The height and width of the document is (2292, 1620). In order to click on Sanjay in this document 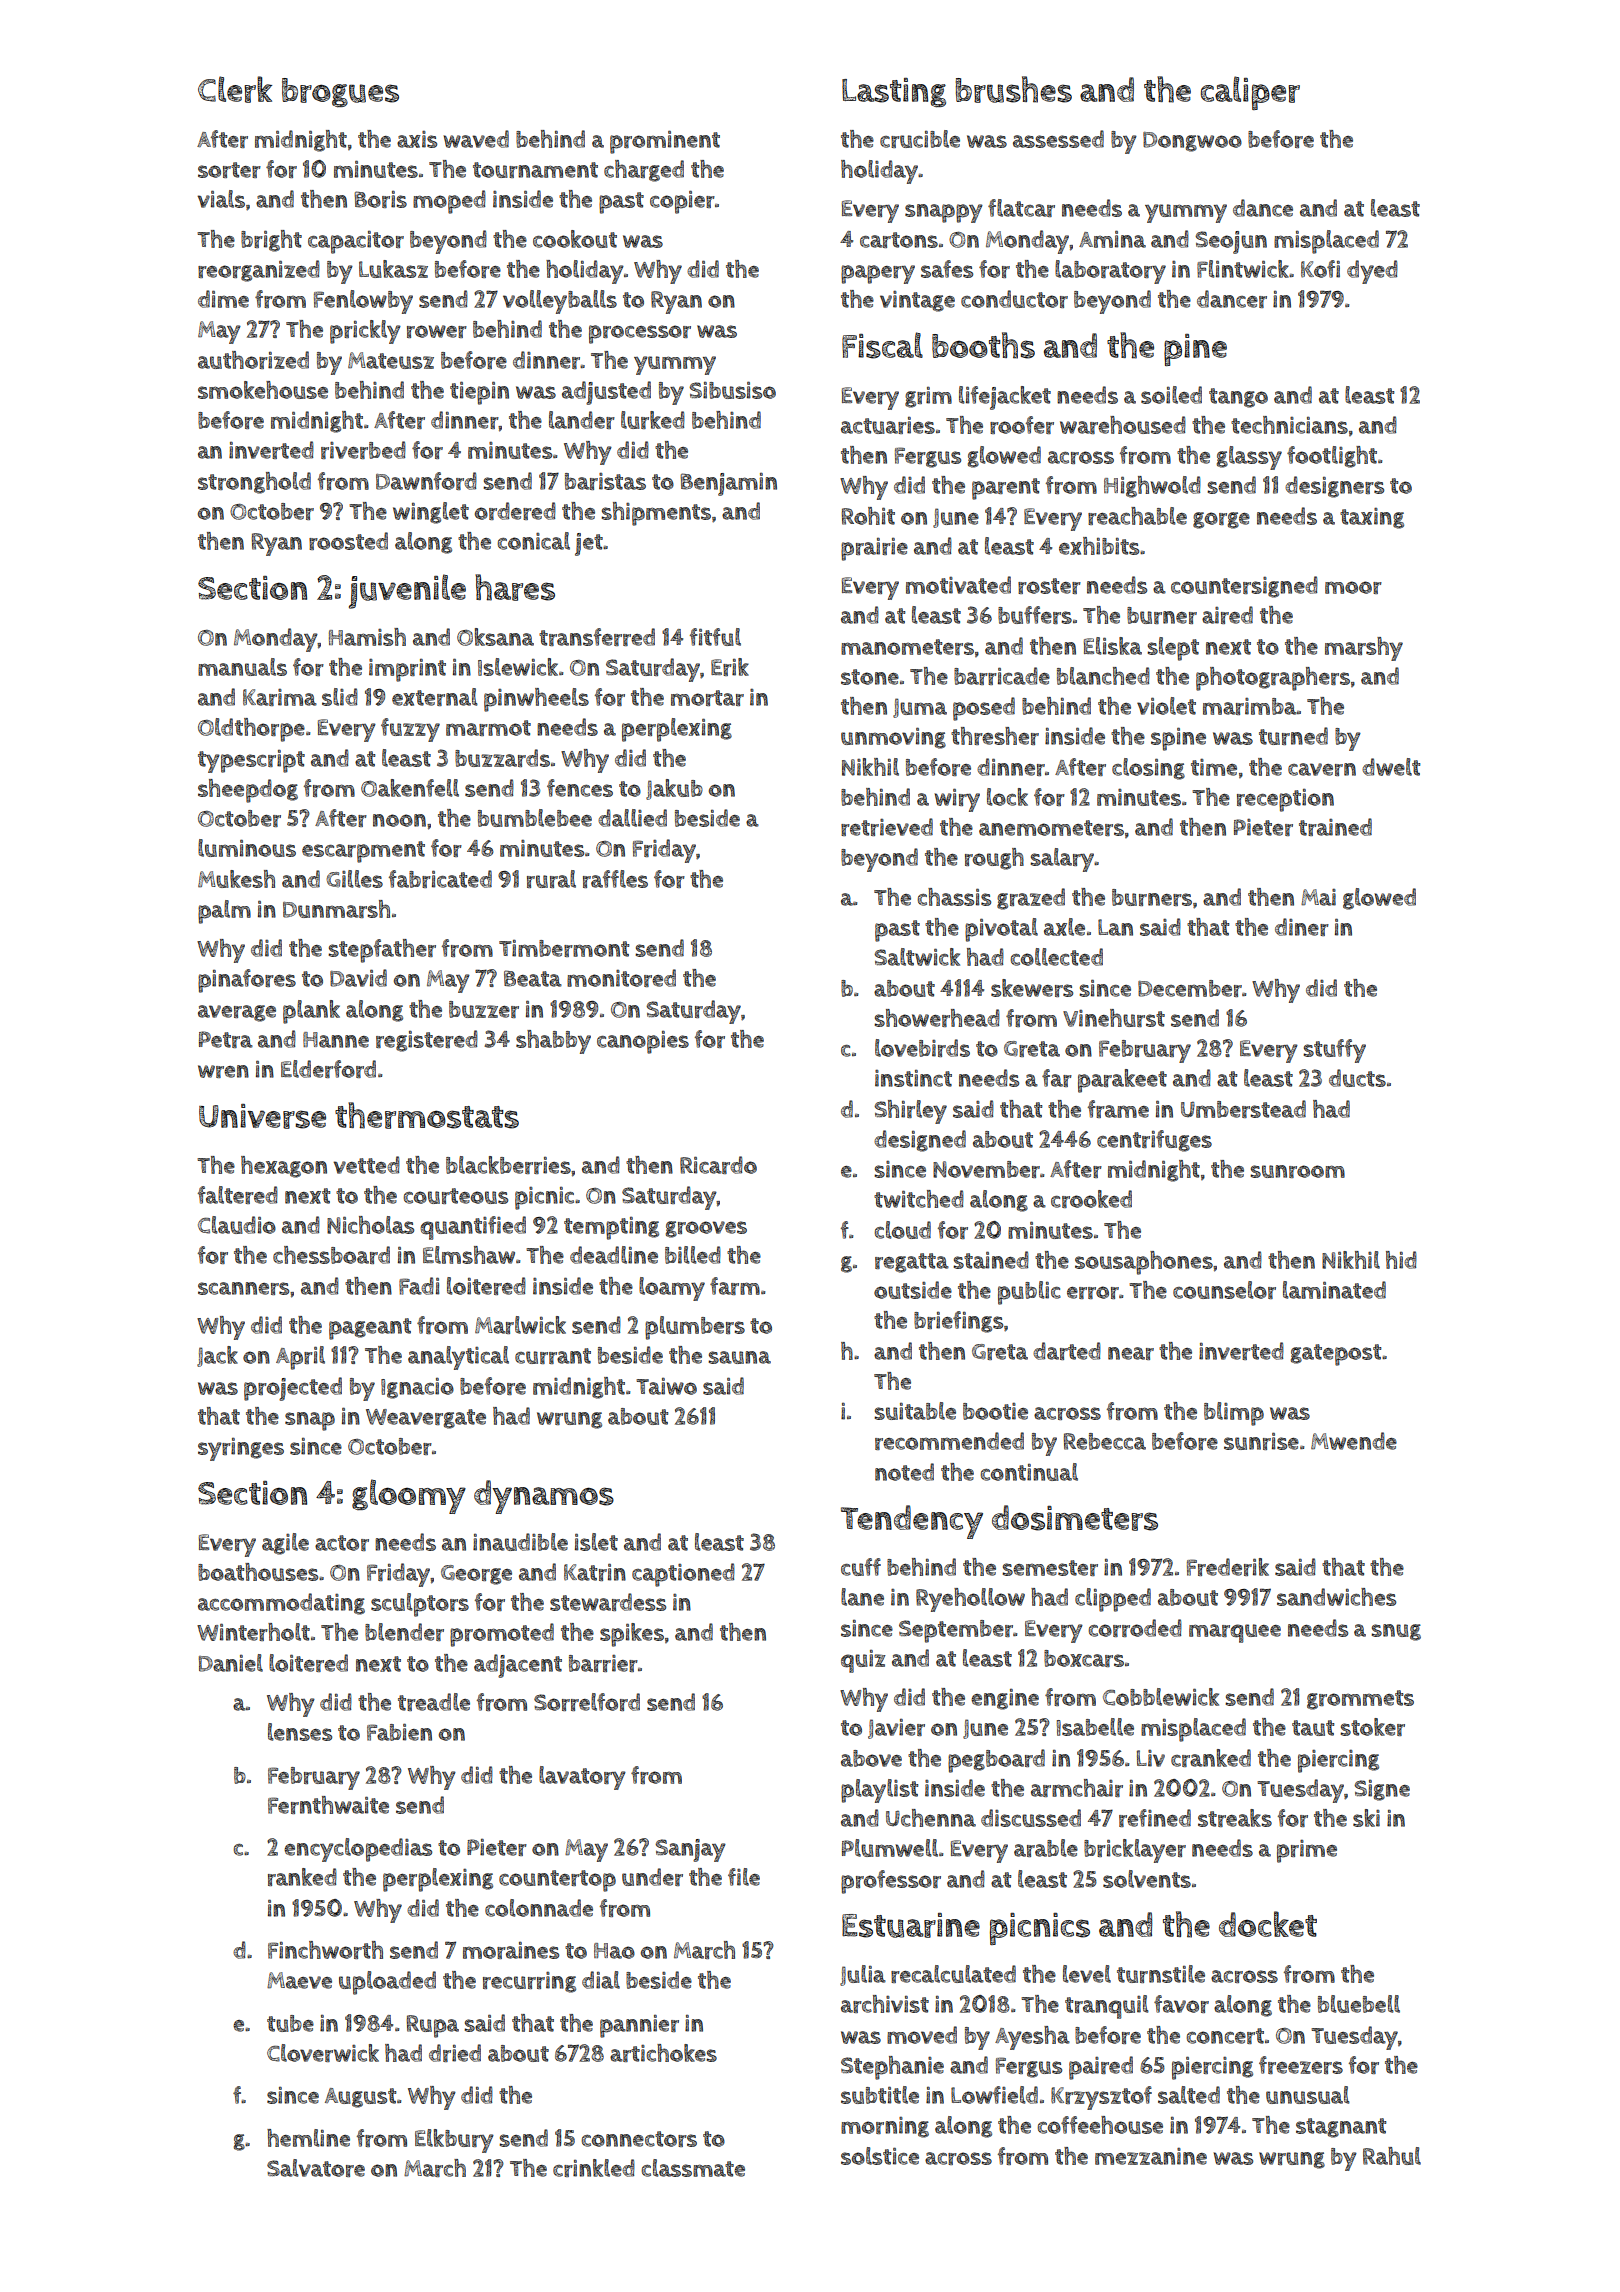, I will do `click(690, 1850)`.
